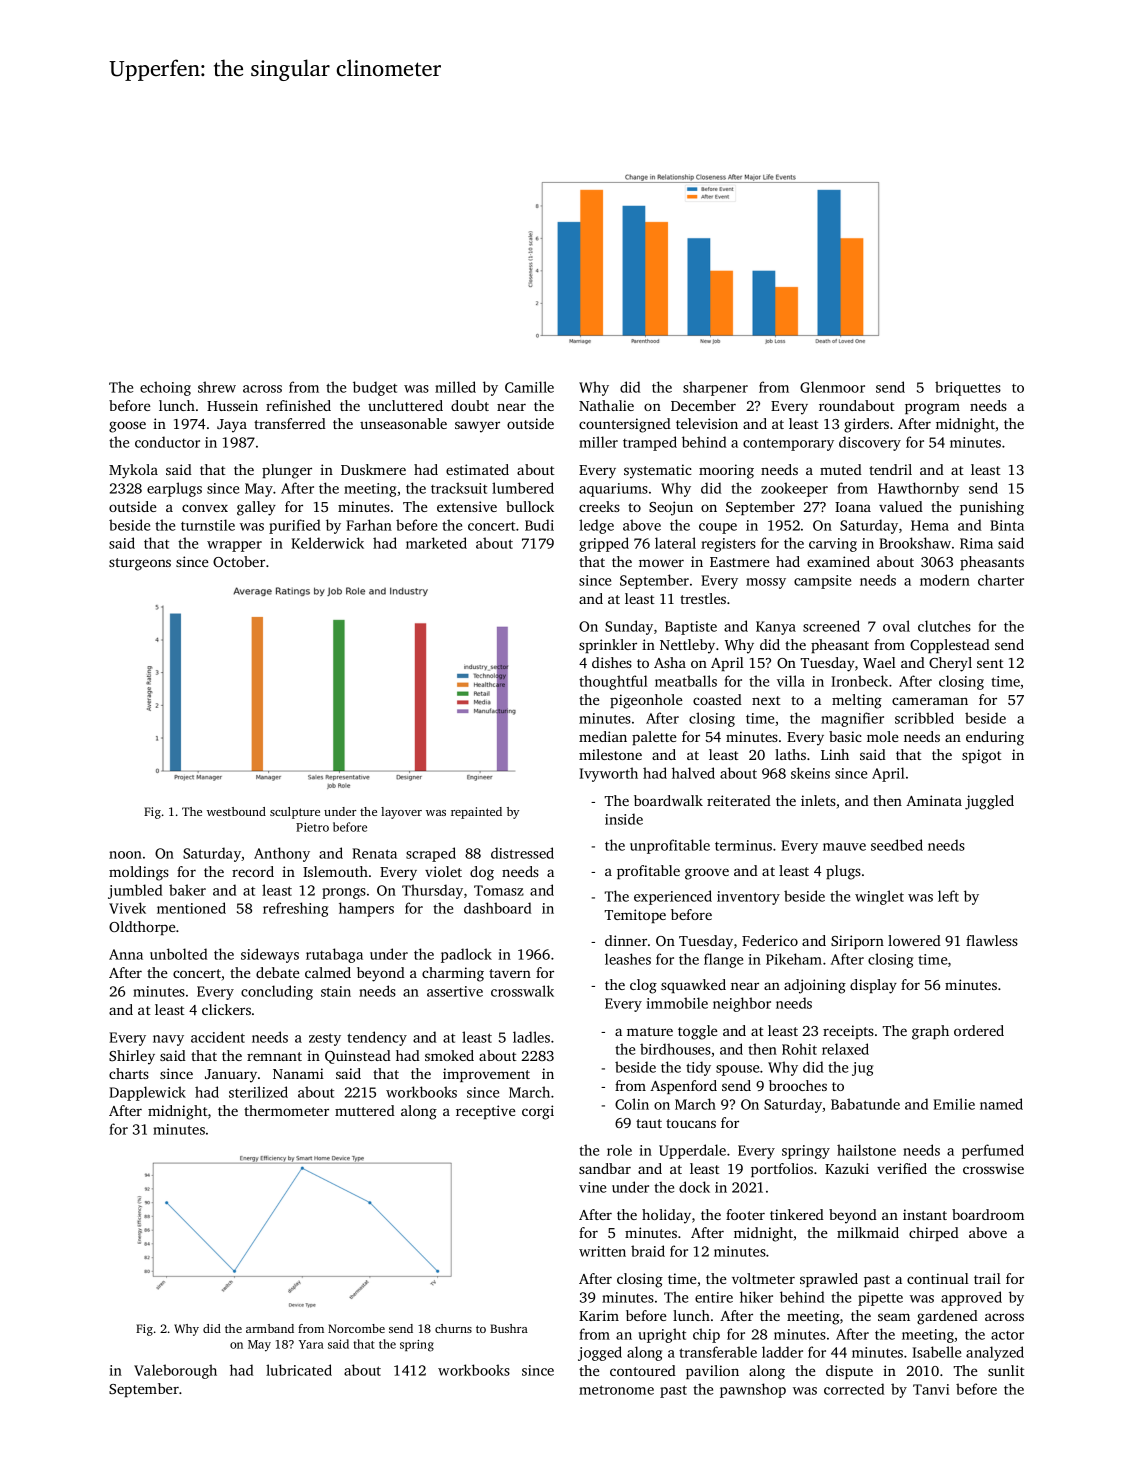 Image resolution: width=1134 pixels, height=1468 pixels. Describe the element at coordinates (369, 525) in the page. I see `Farhan` at that location.
